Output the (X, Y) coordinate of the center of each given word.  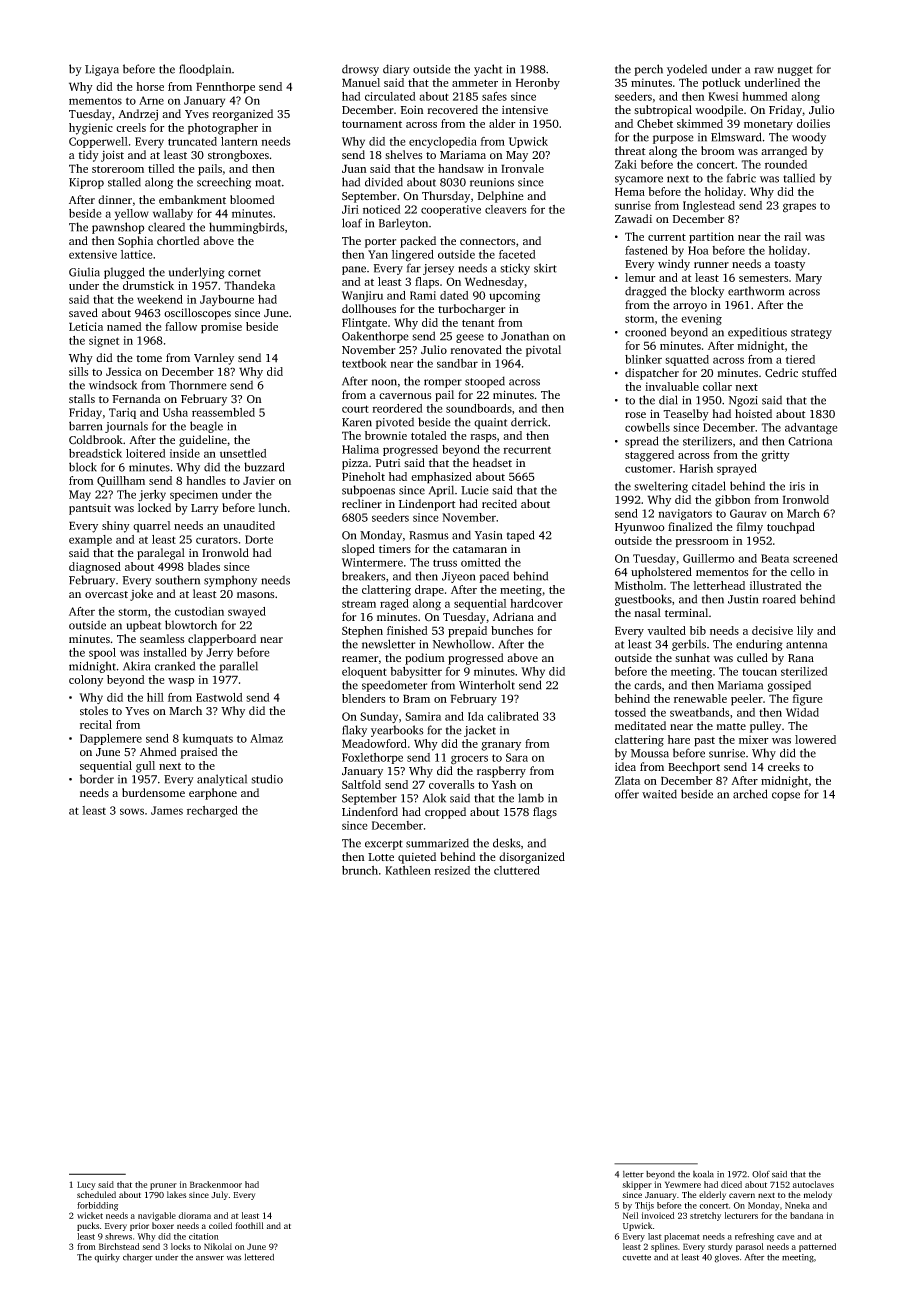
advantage (811, 429)
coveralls (451, 784)
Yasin (488, 535)
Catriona (810, 441)
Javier (259, 480)
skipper (637, 1185)
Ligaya (102, 70)
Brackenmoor (216, 1184)
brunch (360, 870)
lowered (815, 739)
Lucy (86, 1185)
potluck (721, 84)
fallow (181, 326)
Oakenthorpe (375, 337)
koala (703, 1174)
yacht (488, 70)
